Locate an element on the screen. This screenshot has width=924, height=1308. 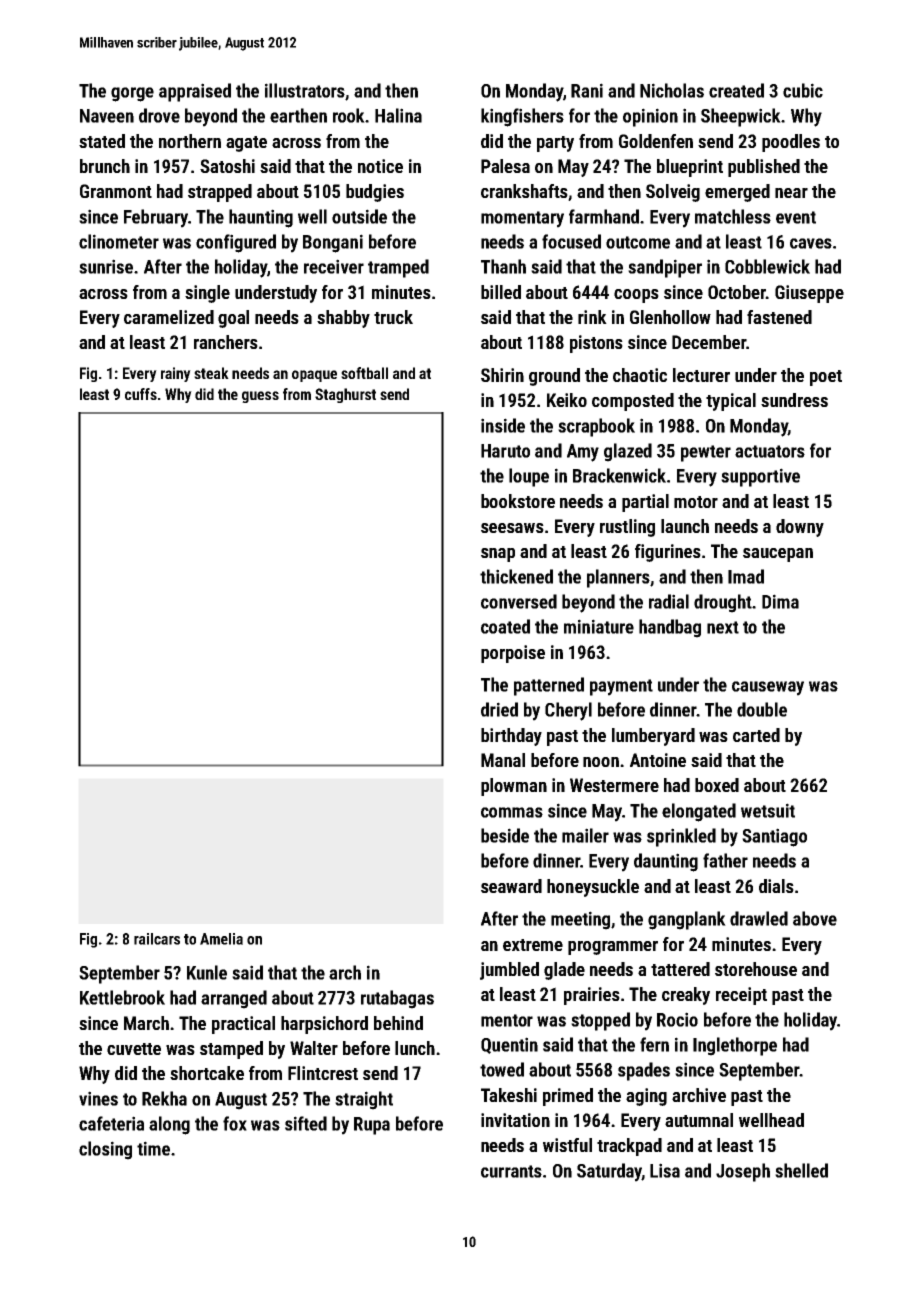
Glenhollow is located at coordinates (670, 317).
